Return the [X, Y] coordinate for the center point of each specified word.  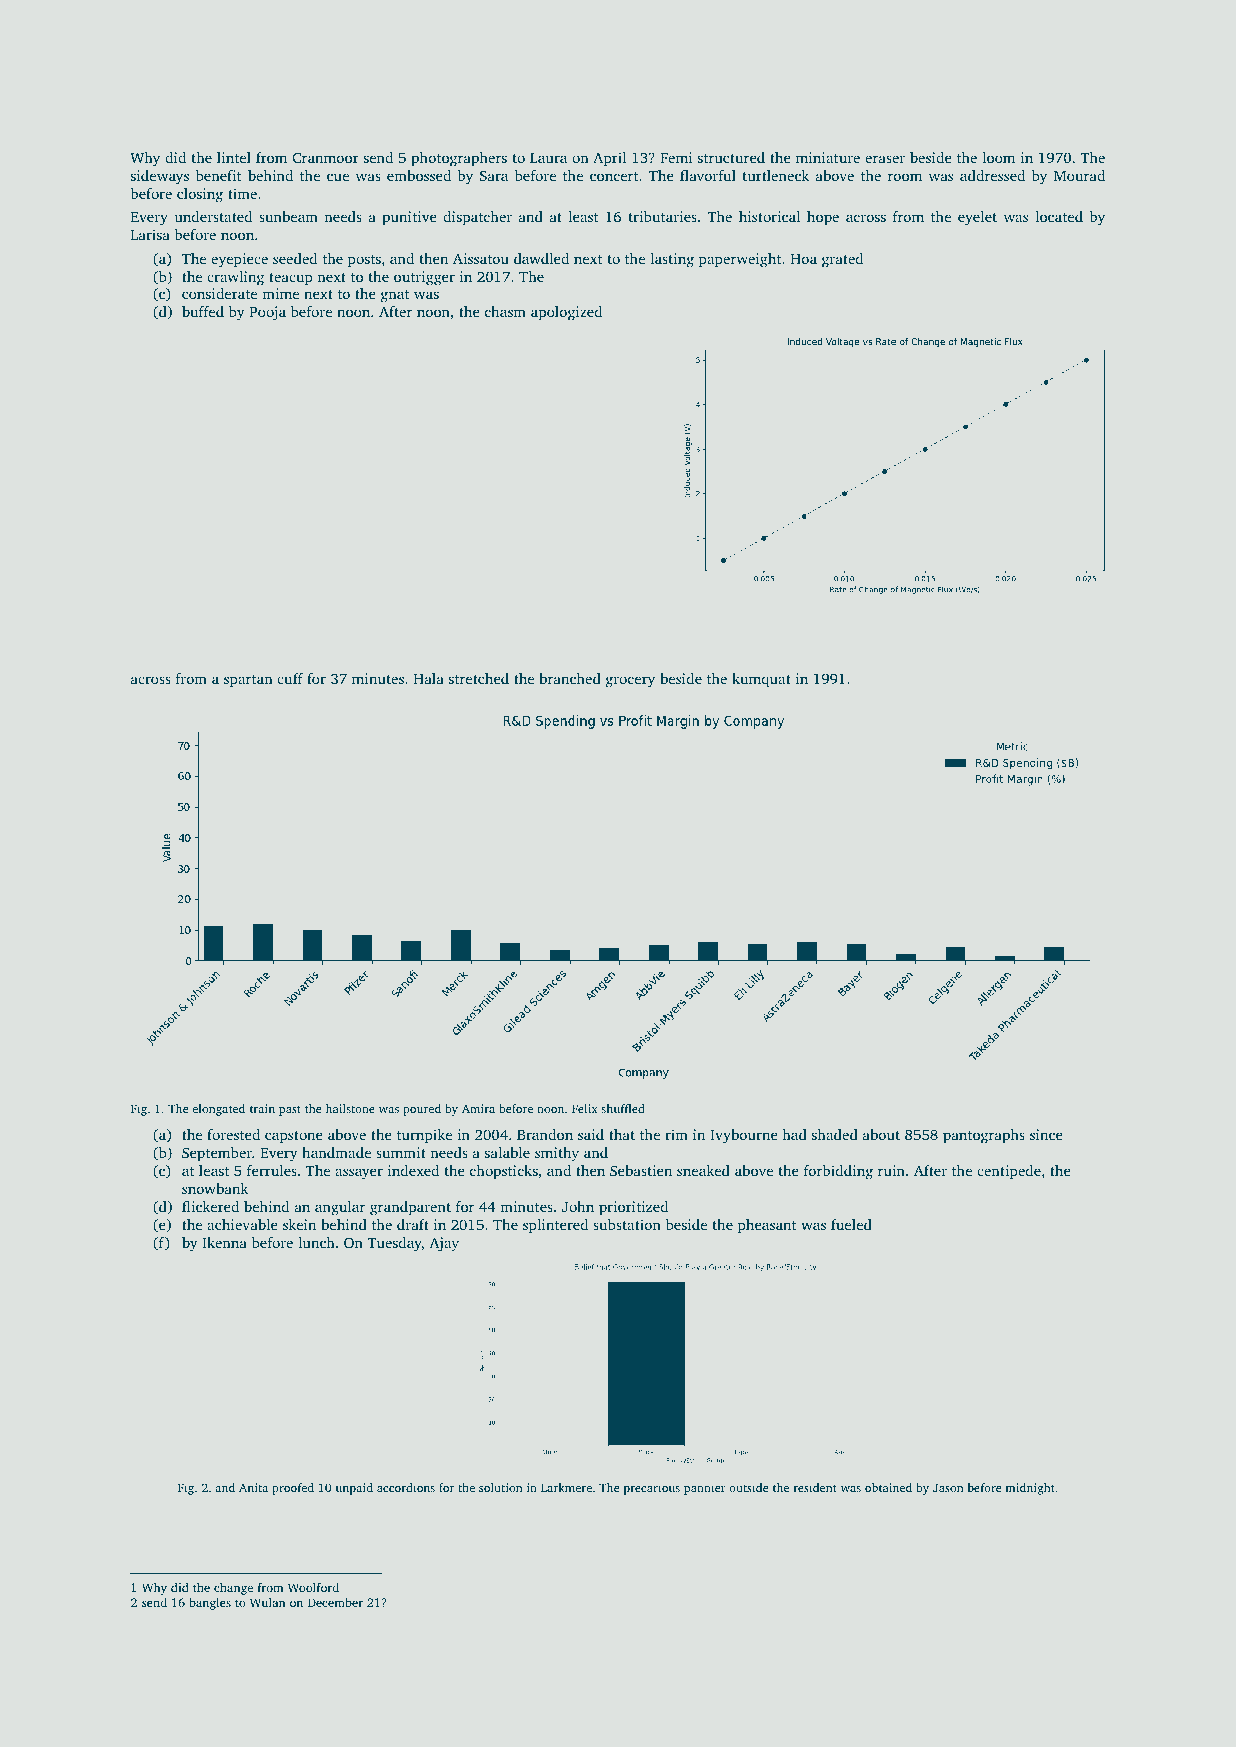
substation [627, 1224]
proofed [293, 1489]
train [262, 1108]
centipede [1009, 1172]
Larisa [150, 234]
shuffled [623, 1108]
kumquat [761, 680]
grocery [630, 682]
